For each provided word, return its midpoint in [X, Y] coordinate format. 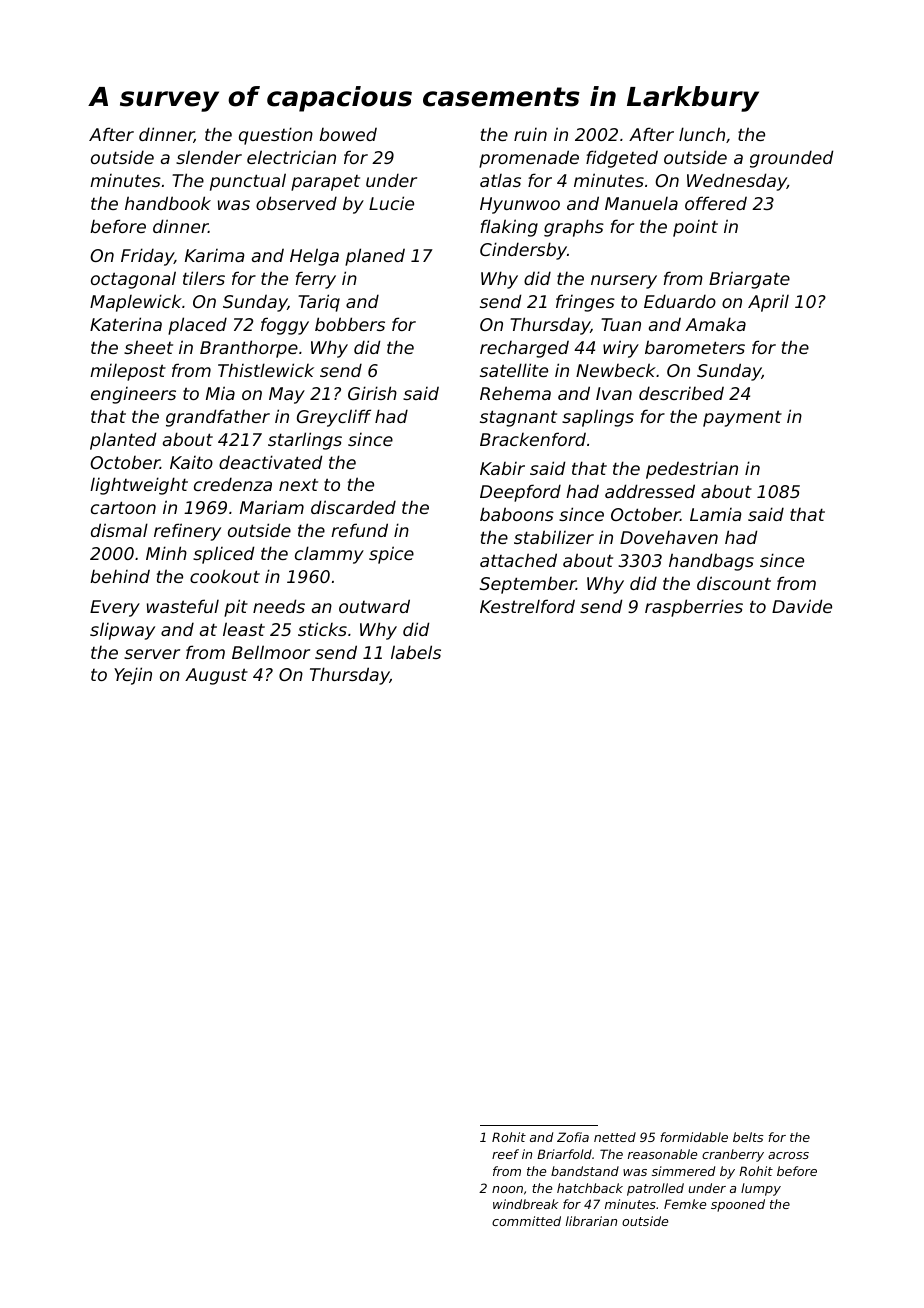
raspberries [694, 608]
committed [526, 1221]
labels [416, 652]
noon [507, 1189]
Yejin [133, 676]
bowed [348, 134]
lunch [702, 134]
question [276, 136]
